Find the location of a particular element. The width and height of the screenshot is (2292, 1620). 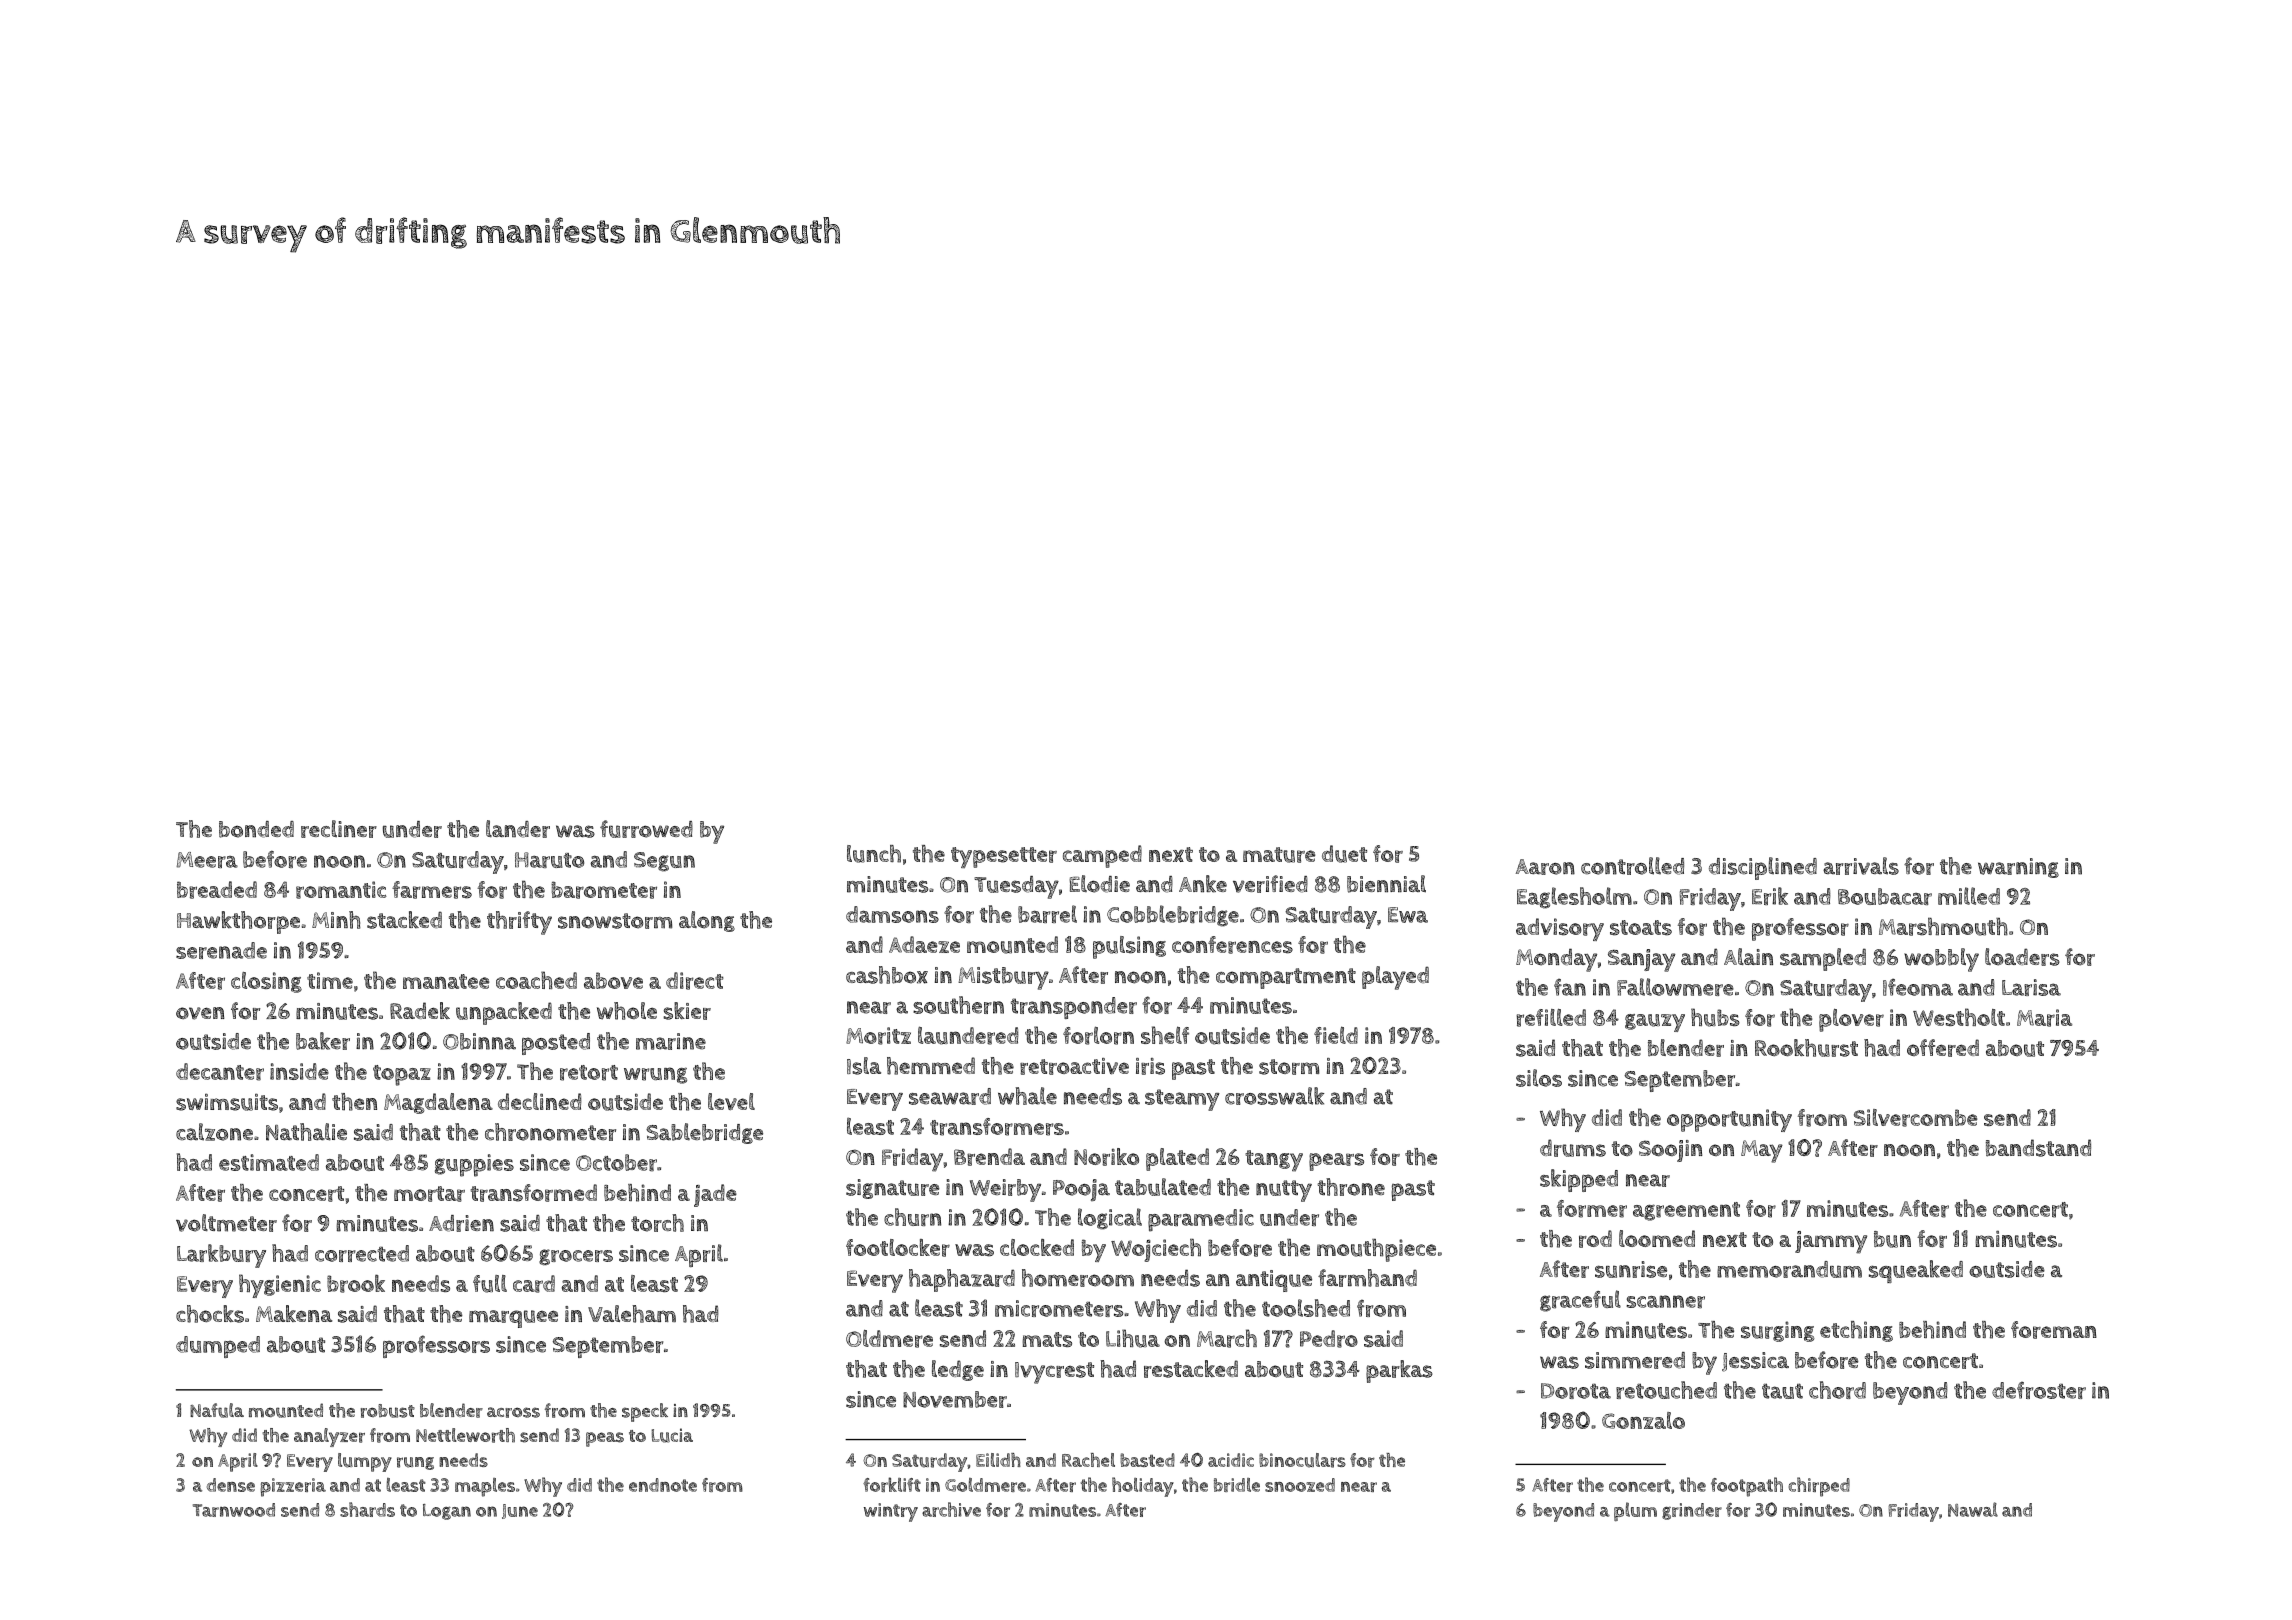

bonded is located at coordinates (256, 829).
